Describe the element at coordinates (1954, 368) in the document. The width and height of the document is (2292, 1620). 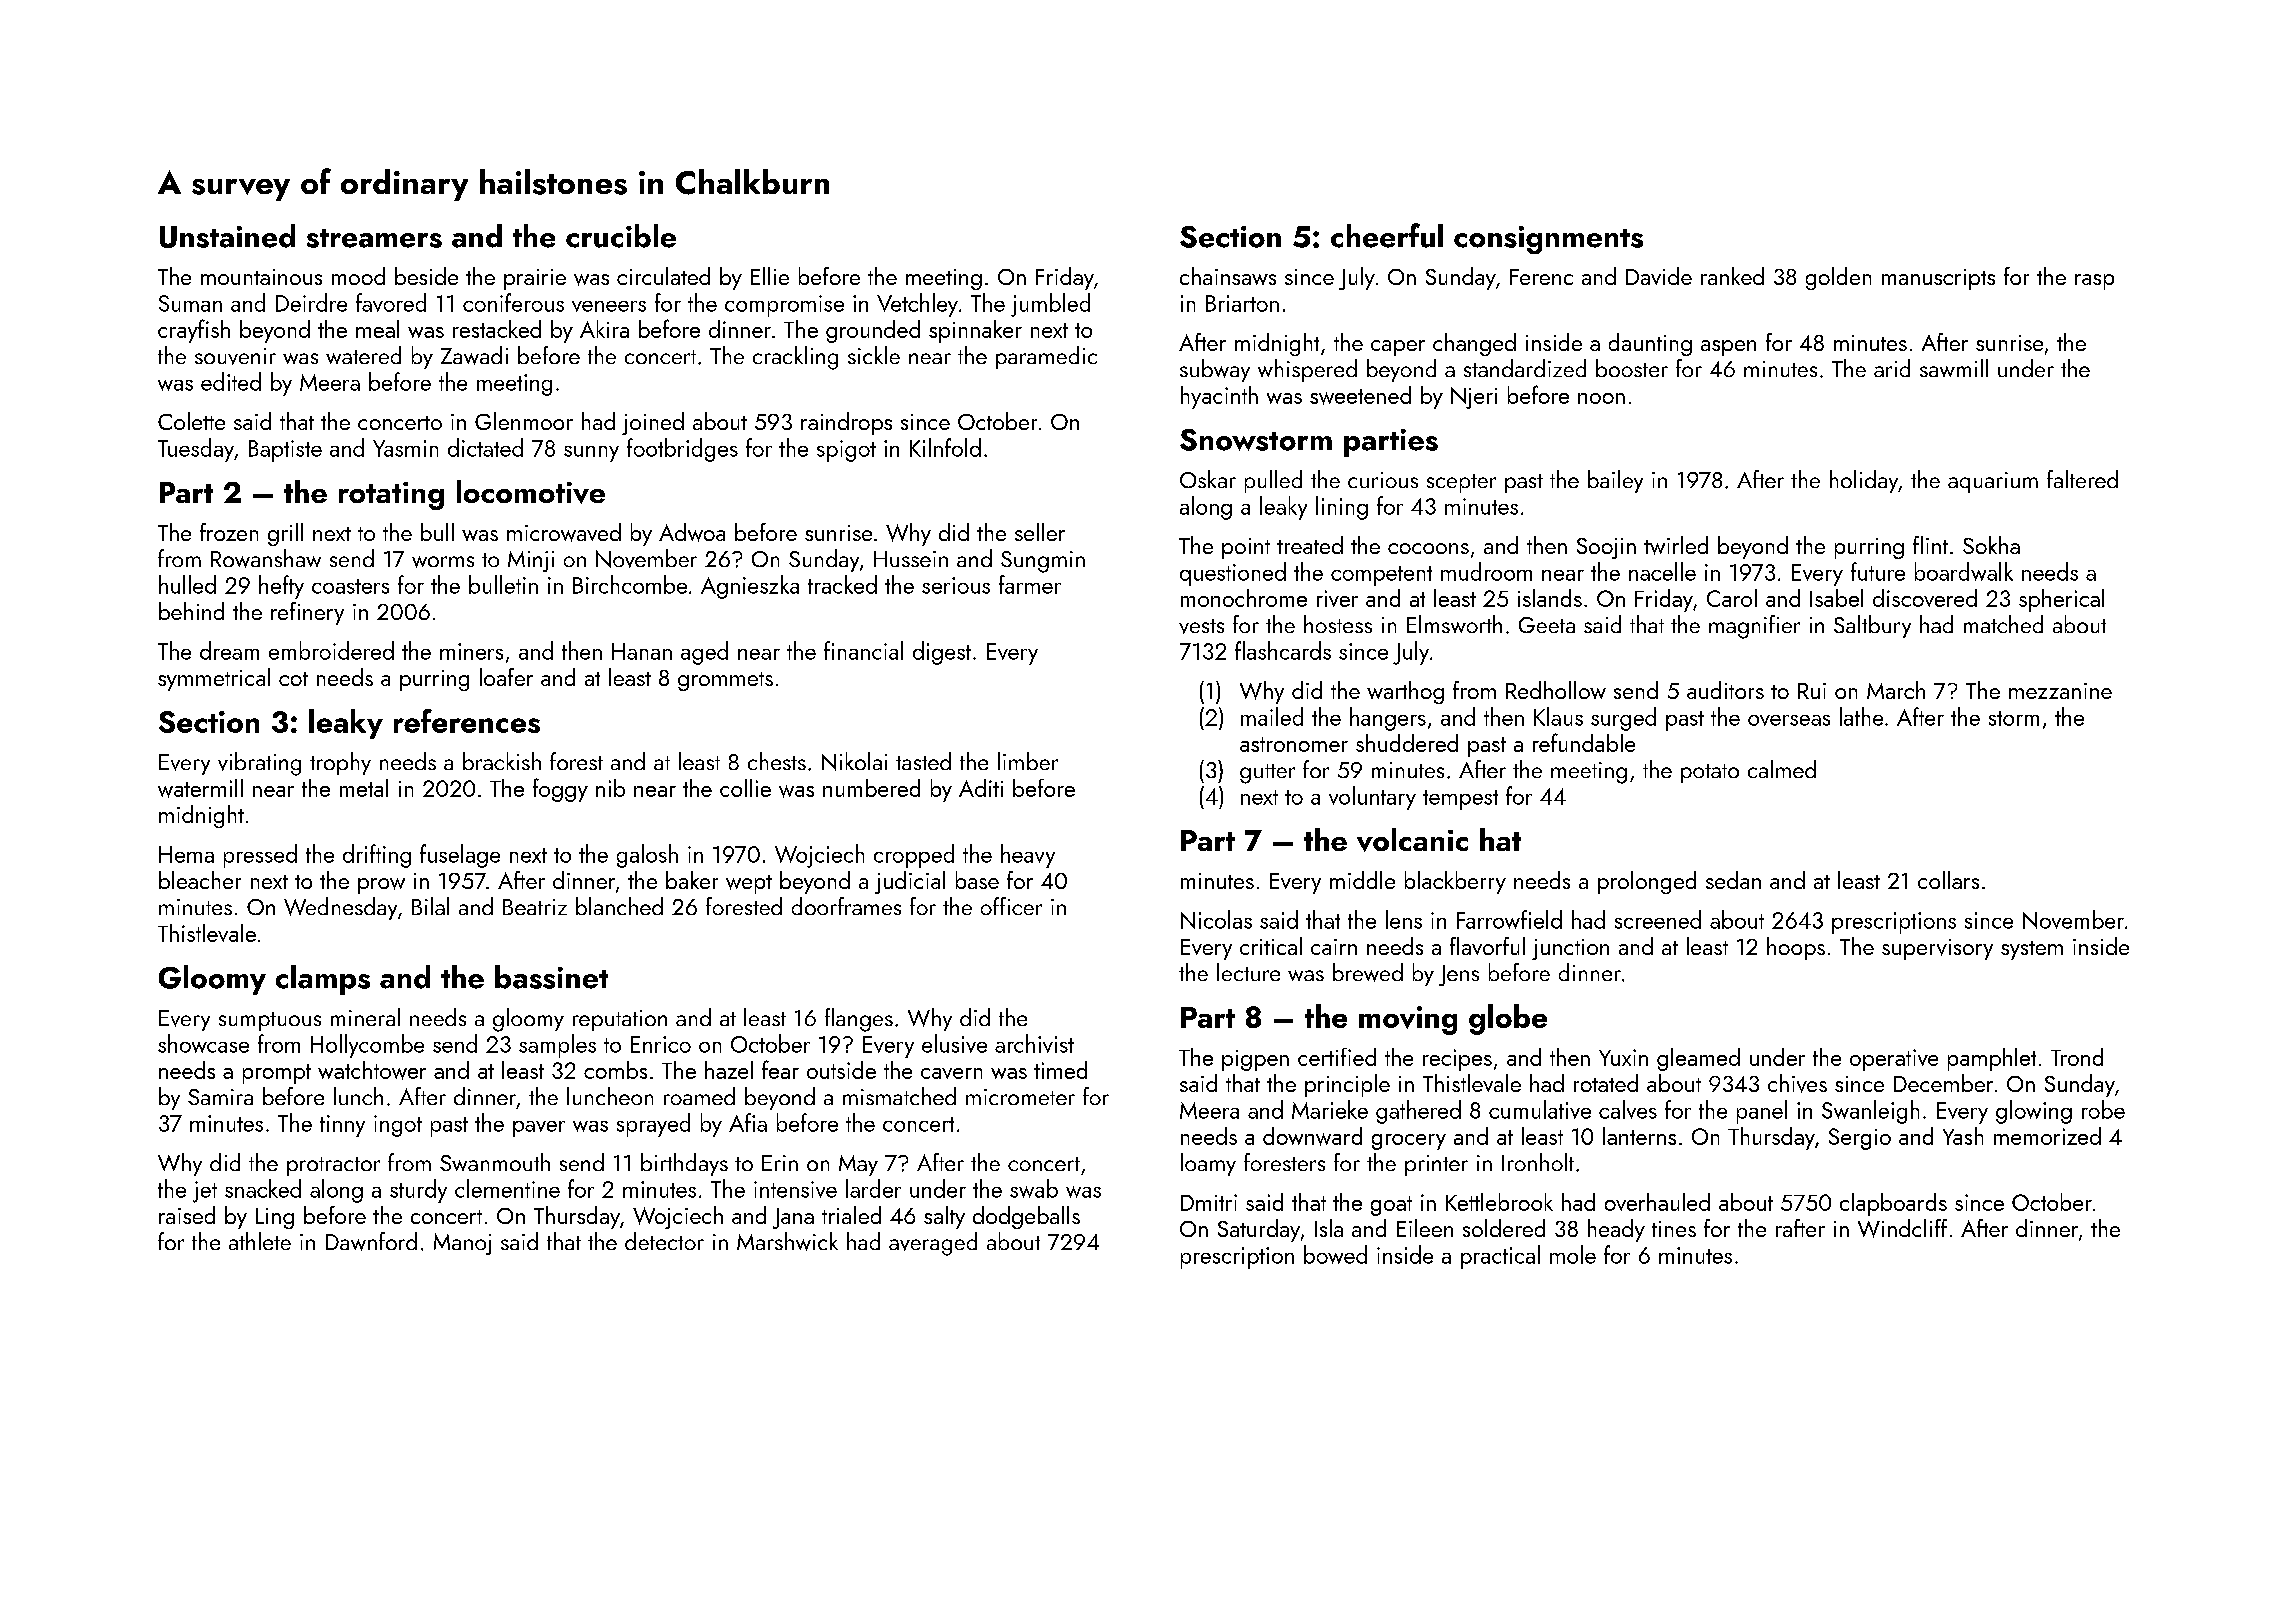
I see `sawmill` at that location.
